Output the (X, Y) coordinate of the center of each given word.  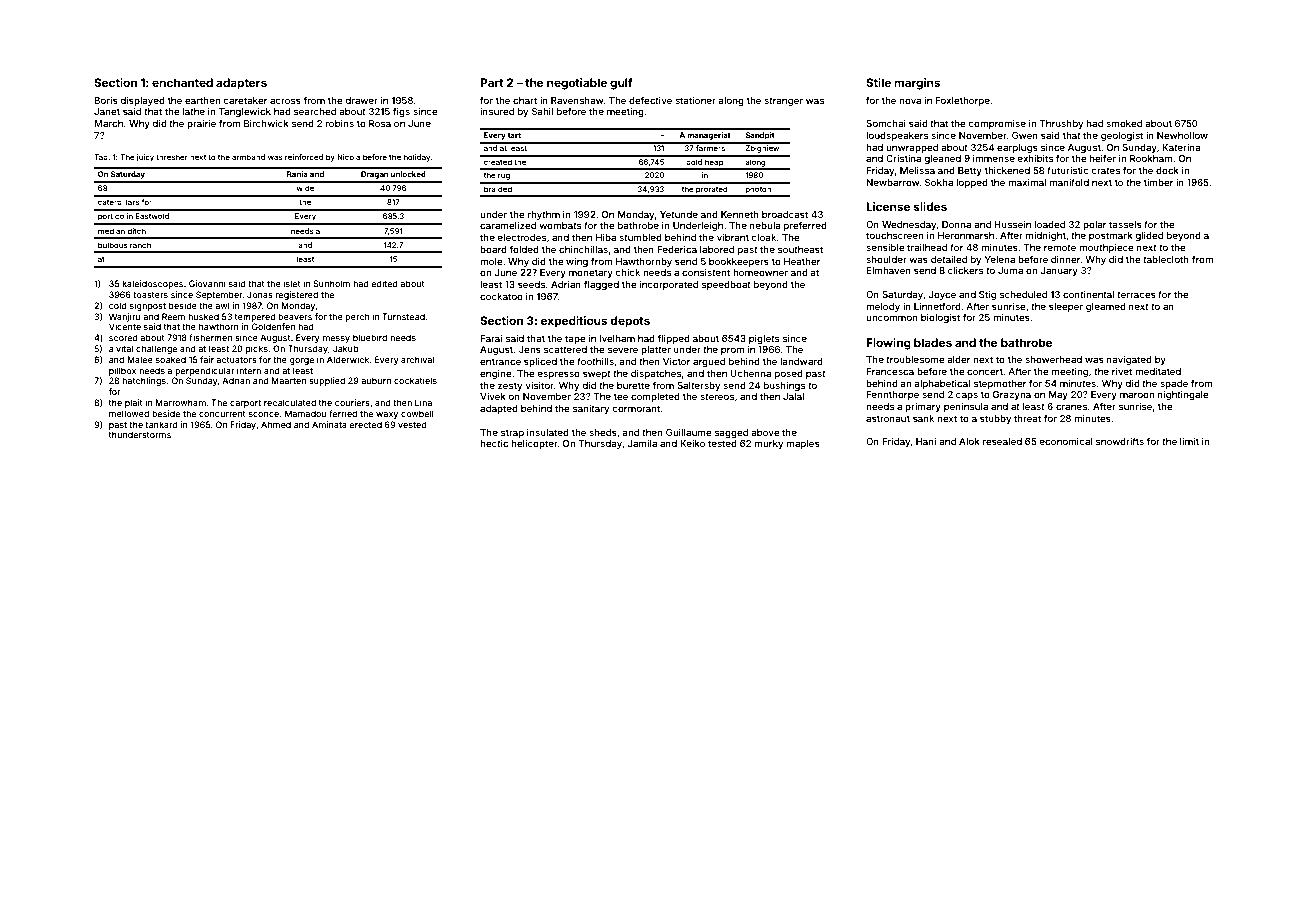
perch (357, 317)
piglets (764, 339)
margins (917, 84)
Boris (106, 100)
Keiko (692, 443)
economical (1065, 441)
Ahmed (276, 424)
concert (985, 371)
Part (492, 82)
